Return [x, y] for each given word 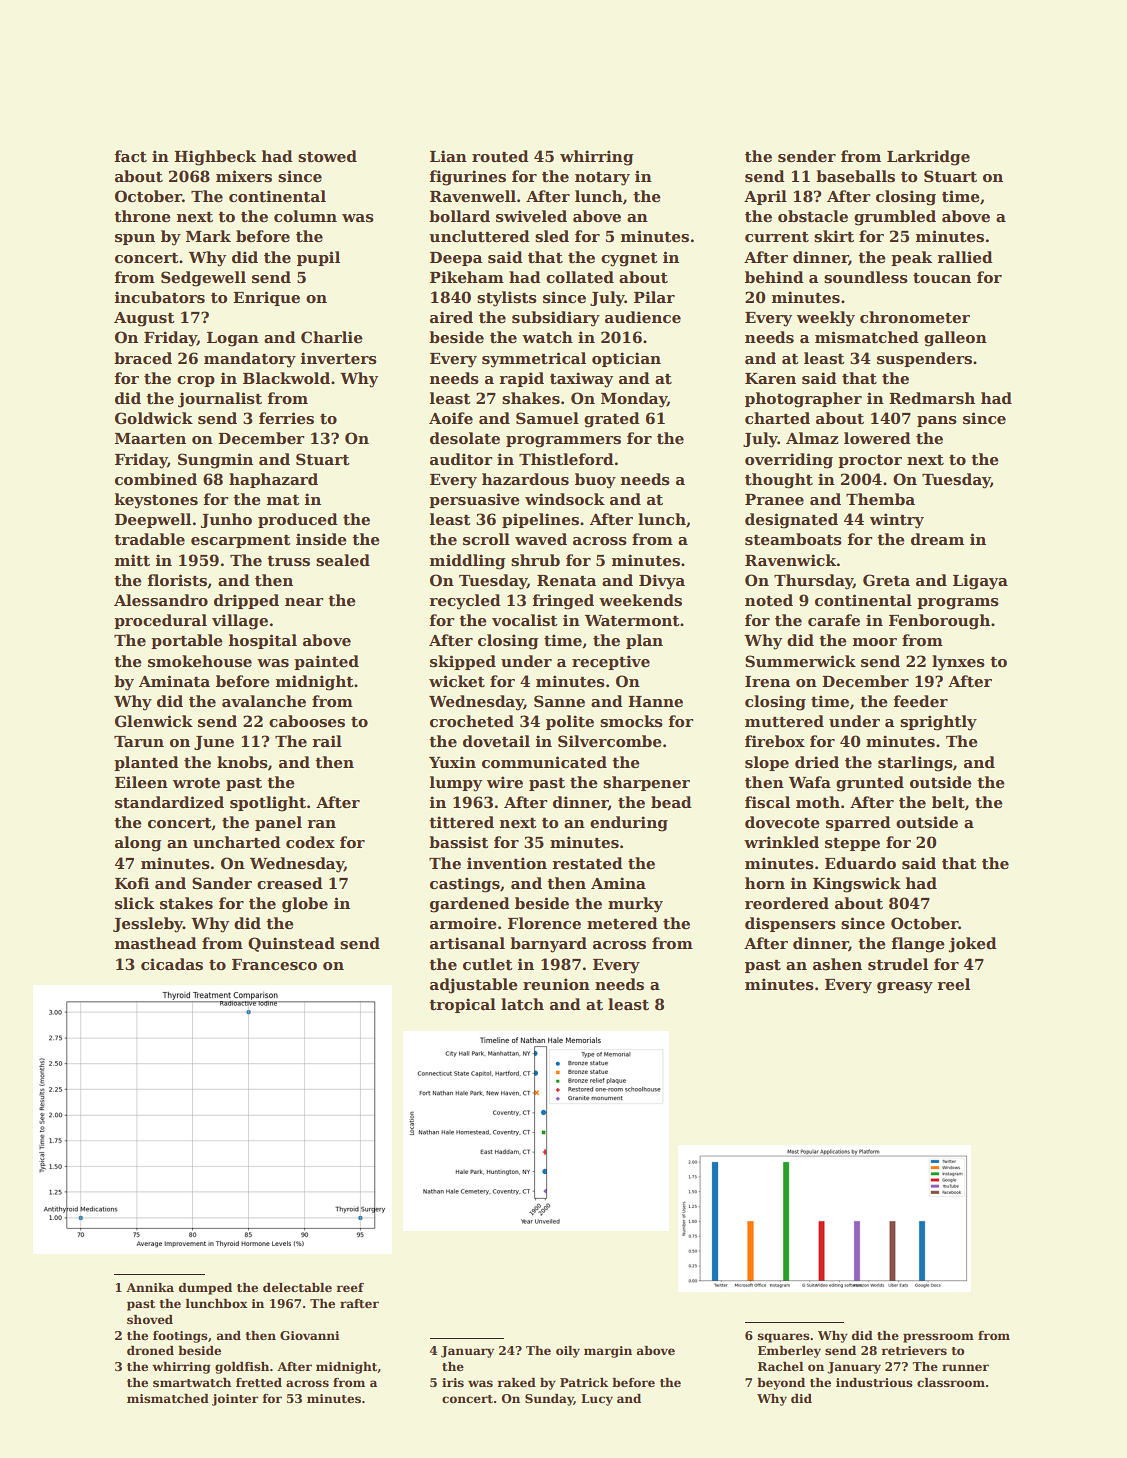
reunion [556, 984]
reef [350, 1287]
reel [953, 984]
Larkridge [928, 158]
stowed [327, 156]
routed [500, 156]
